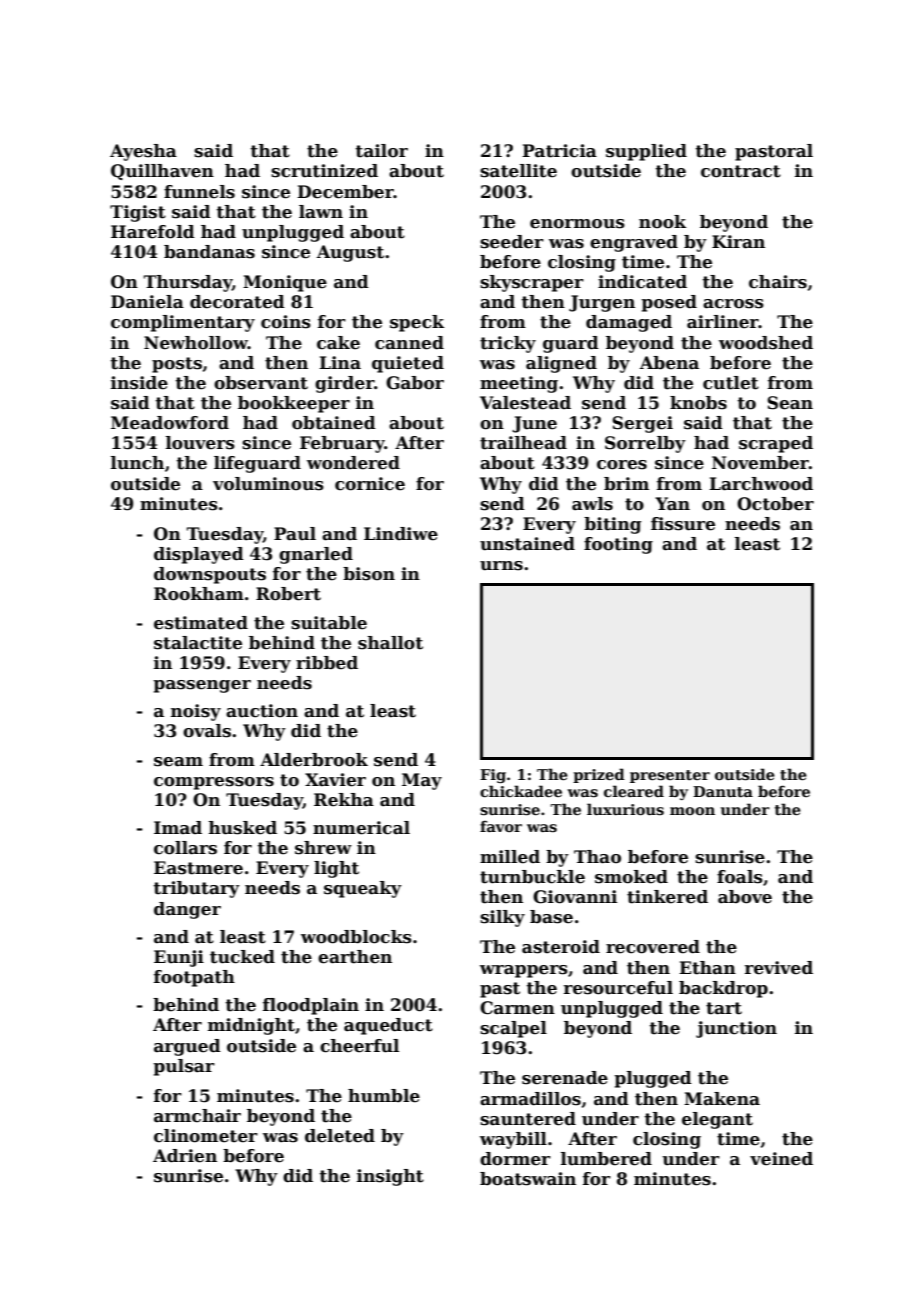 The image size is (924, 1311). What do you see at coordinates (143, 152) in the image?
I see `Ayesha` at bounding box center [143, 152].
